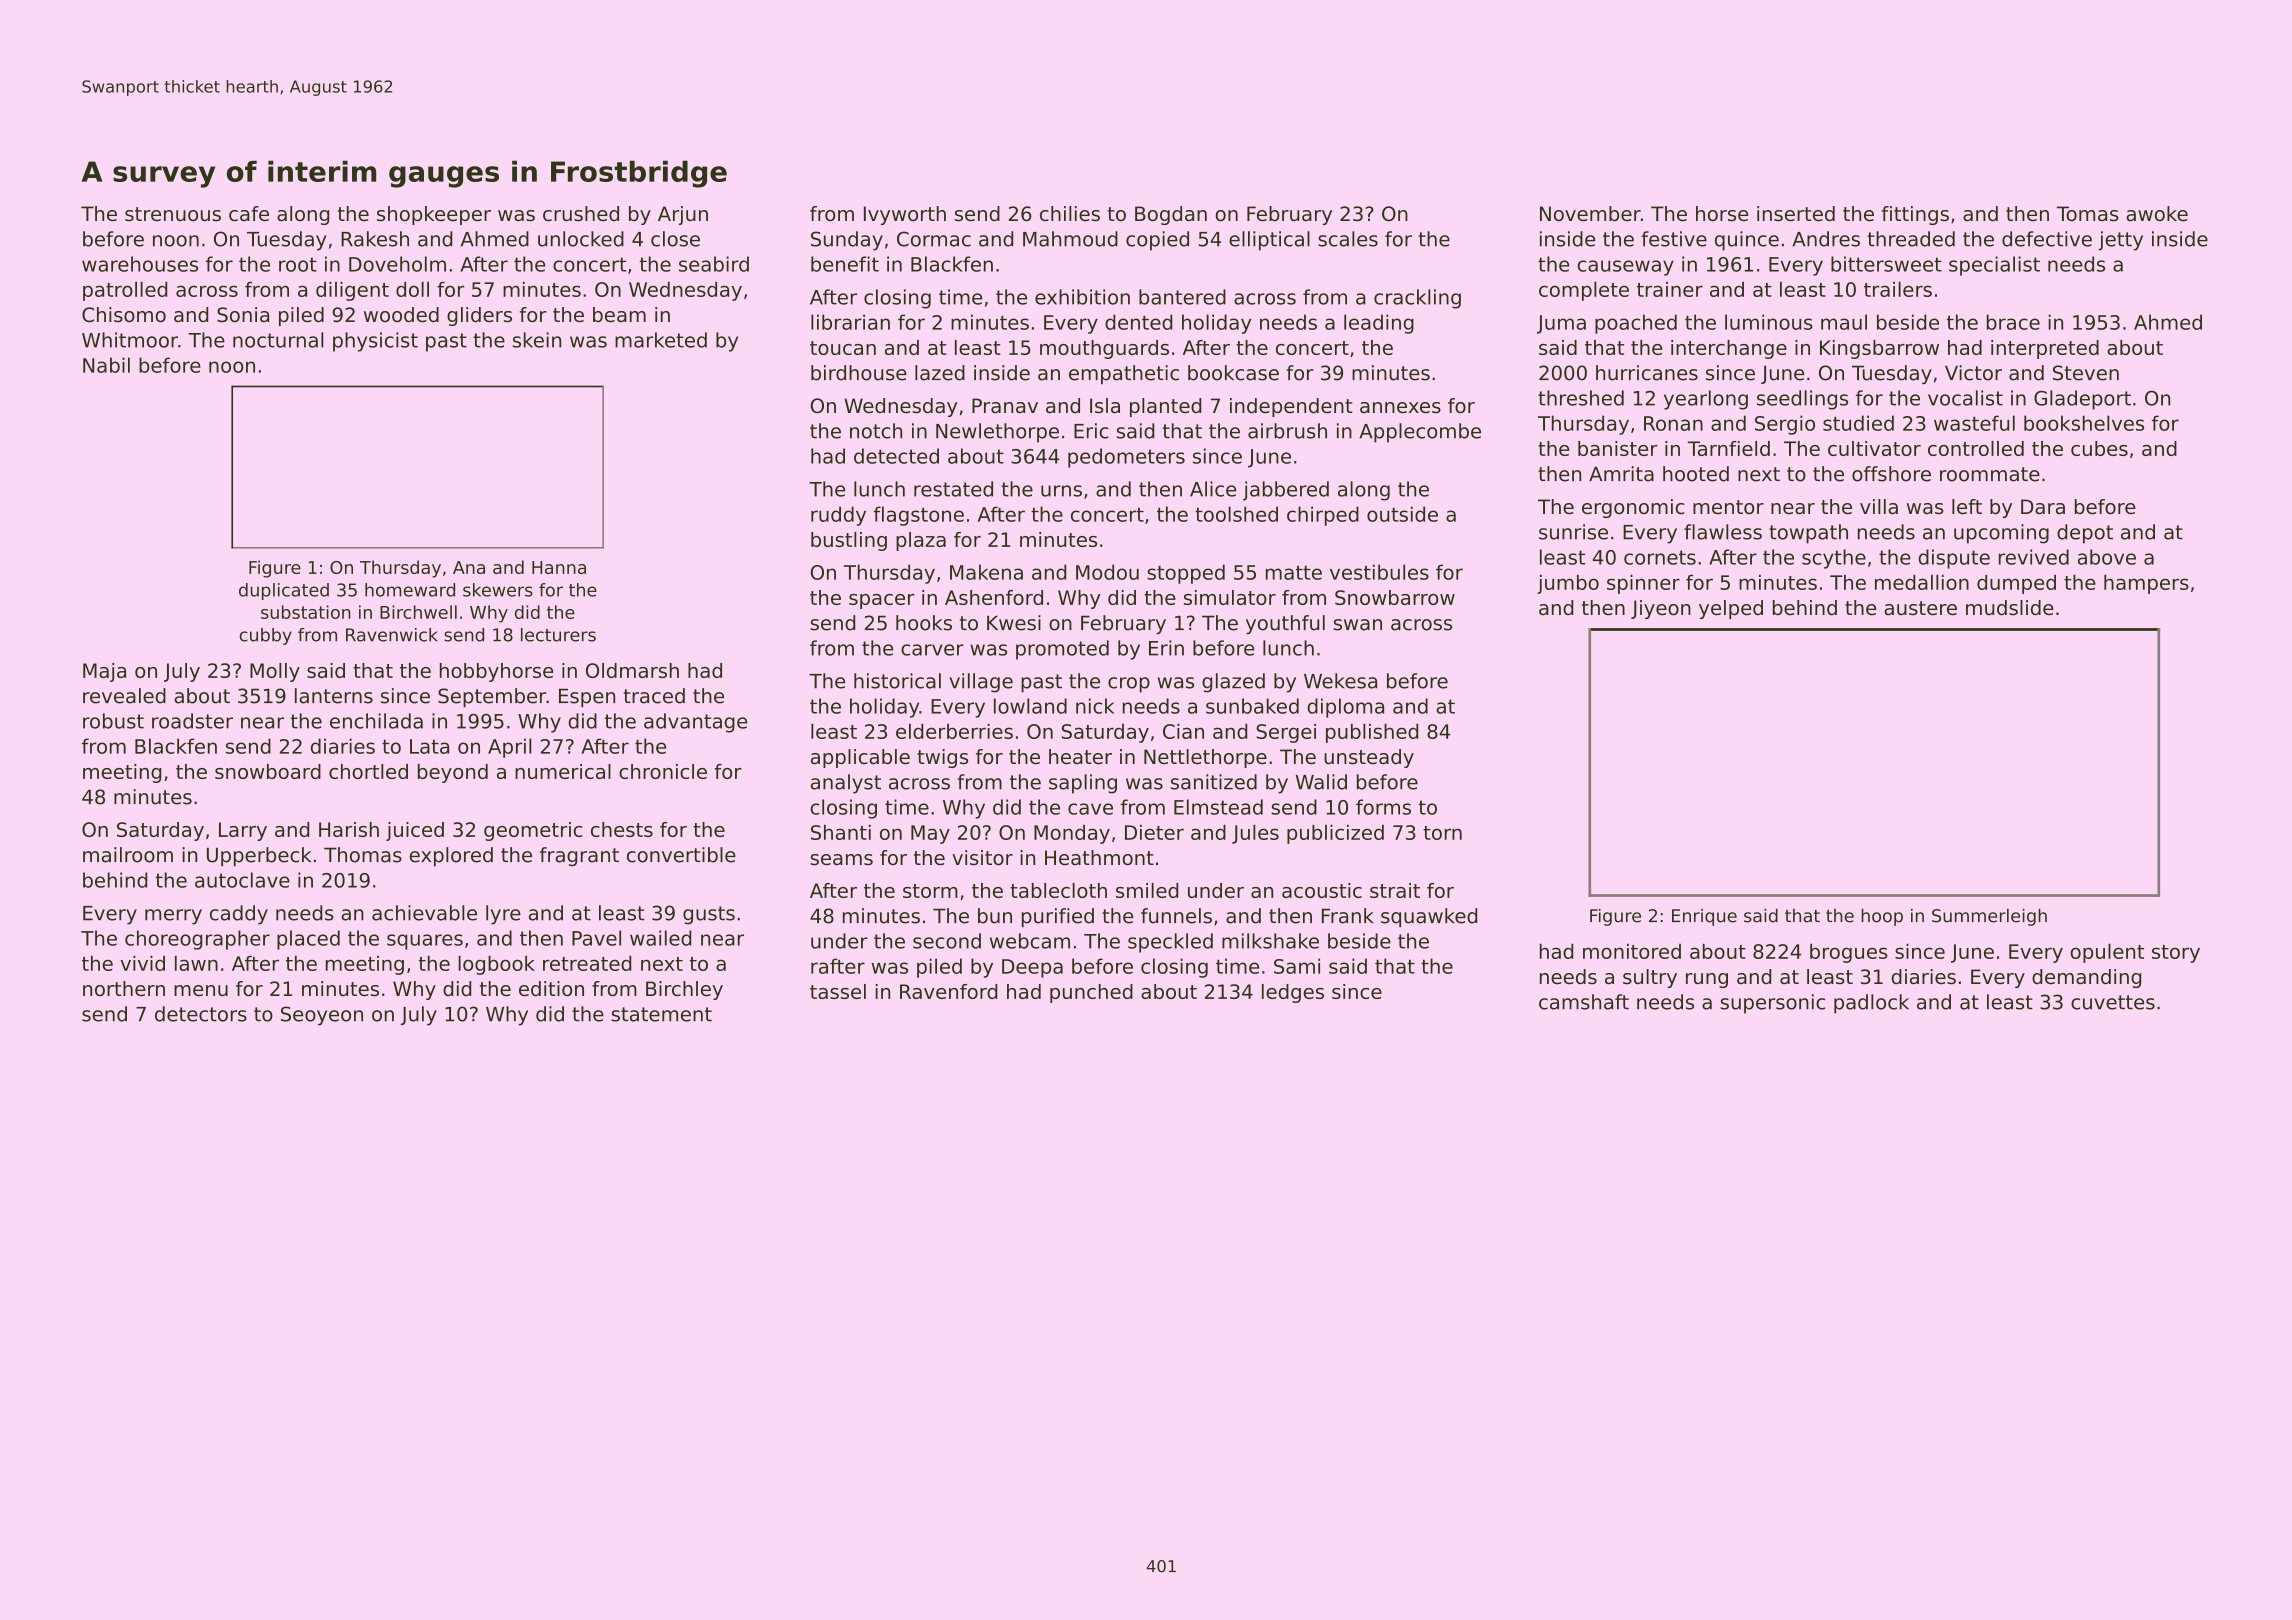  Describe the element at coordinates (1796, 214) in the screenshot. I see `inserted` at that location.
